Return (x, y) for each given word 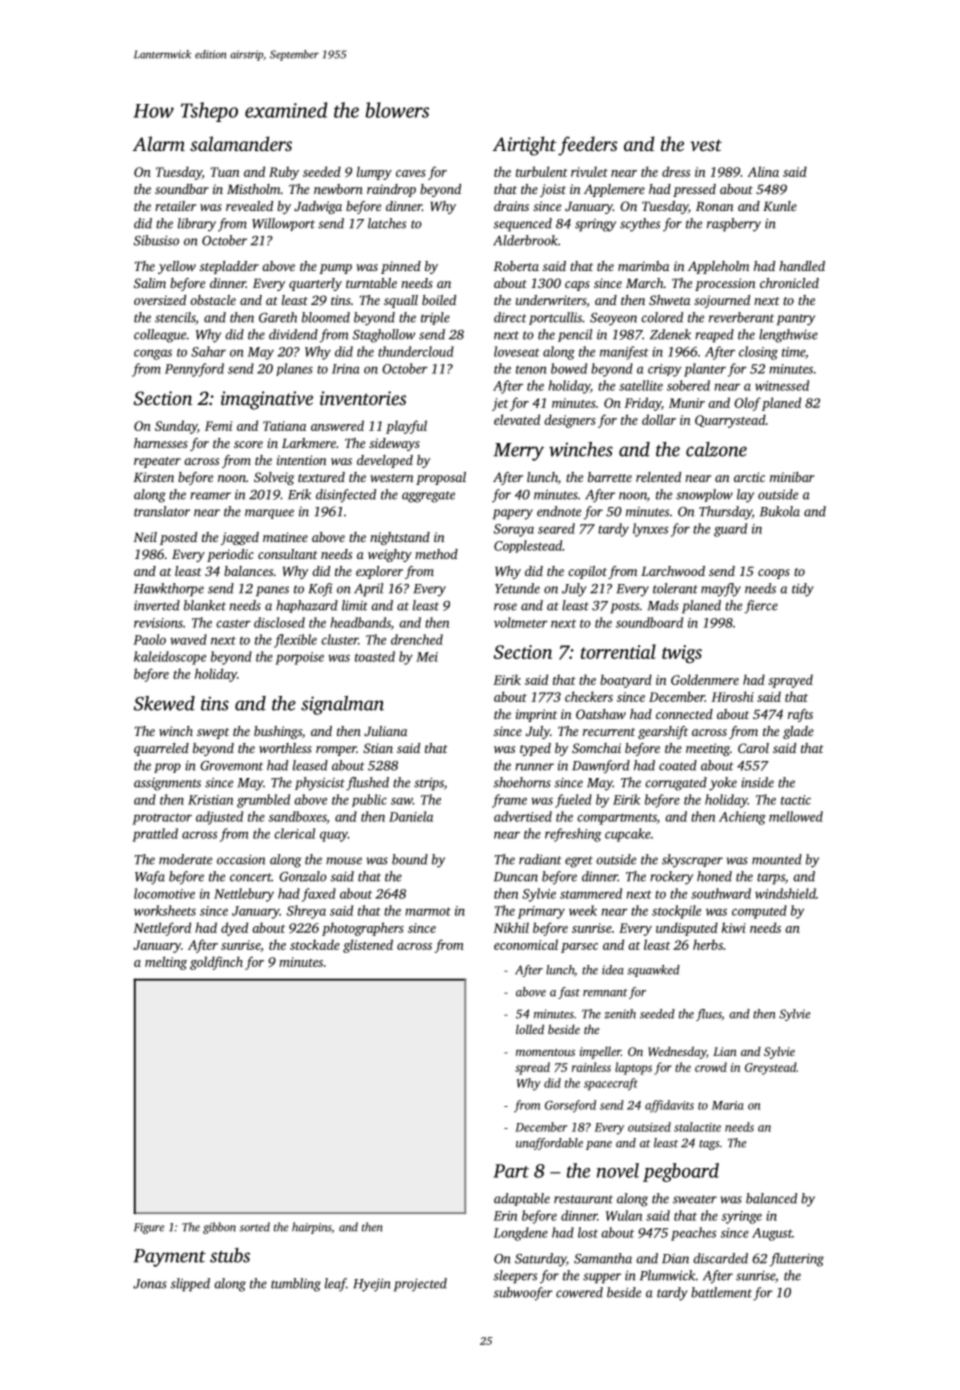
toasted (375, 656)
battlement (721, 1292)
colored (662, 317)
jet (500, 404)
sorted (255, 1227)
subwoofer (523, 1294)
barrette (610, 477)
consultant (287, 554)
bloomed (326, 317)
